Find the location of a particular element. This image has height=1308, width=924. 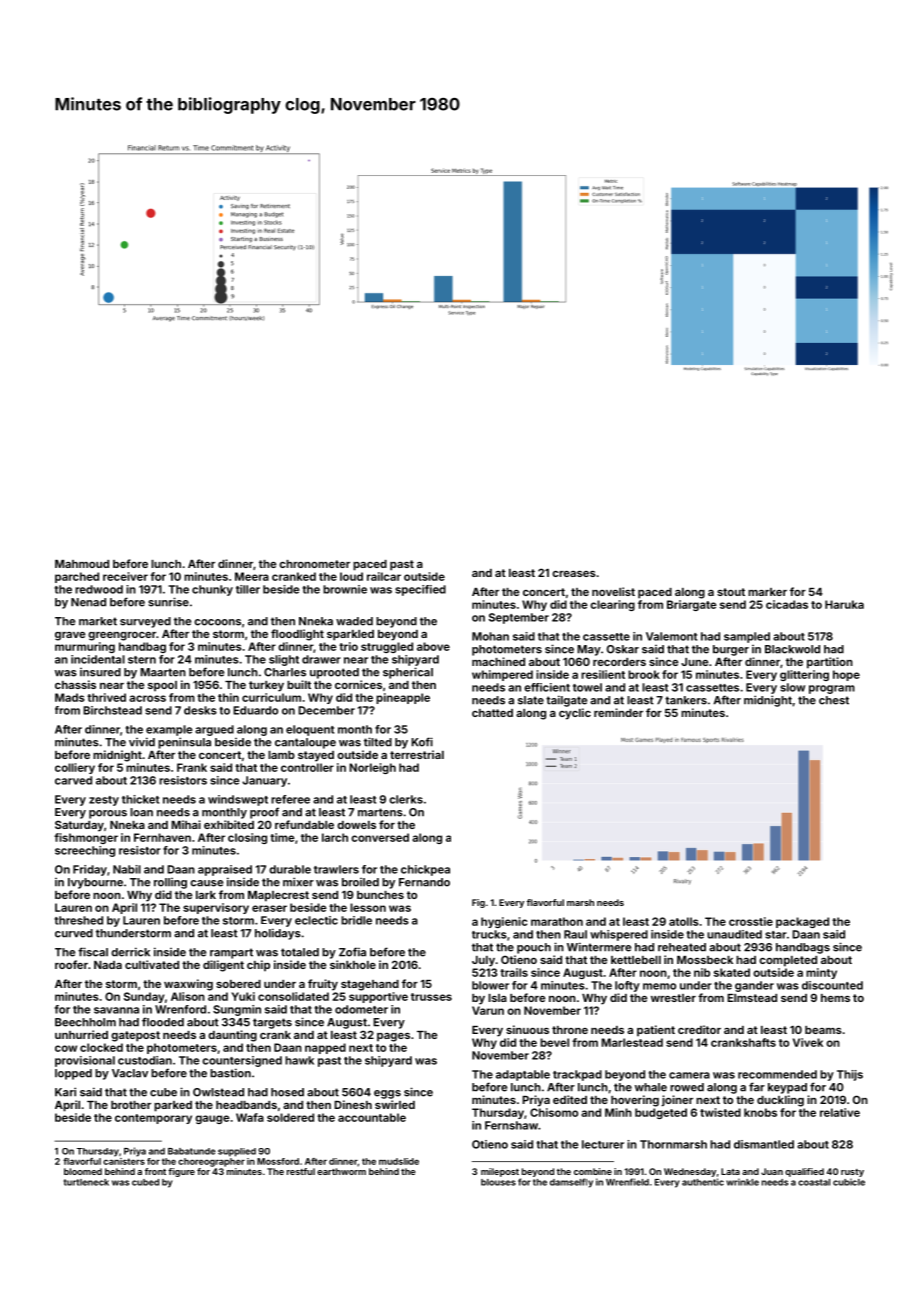

threshed is located at coordinates (78, 920).
